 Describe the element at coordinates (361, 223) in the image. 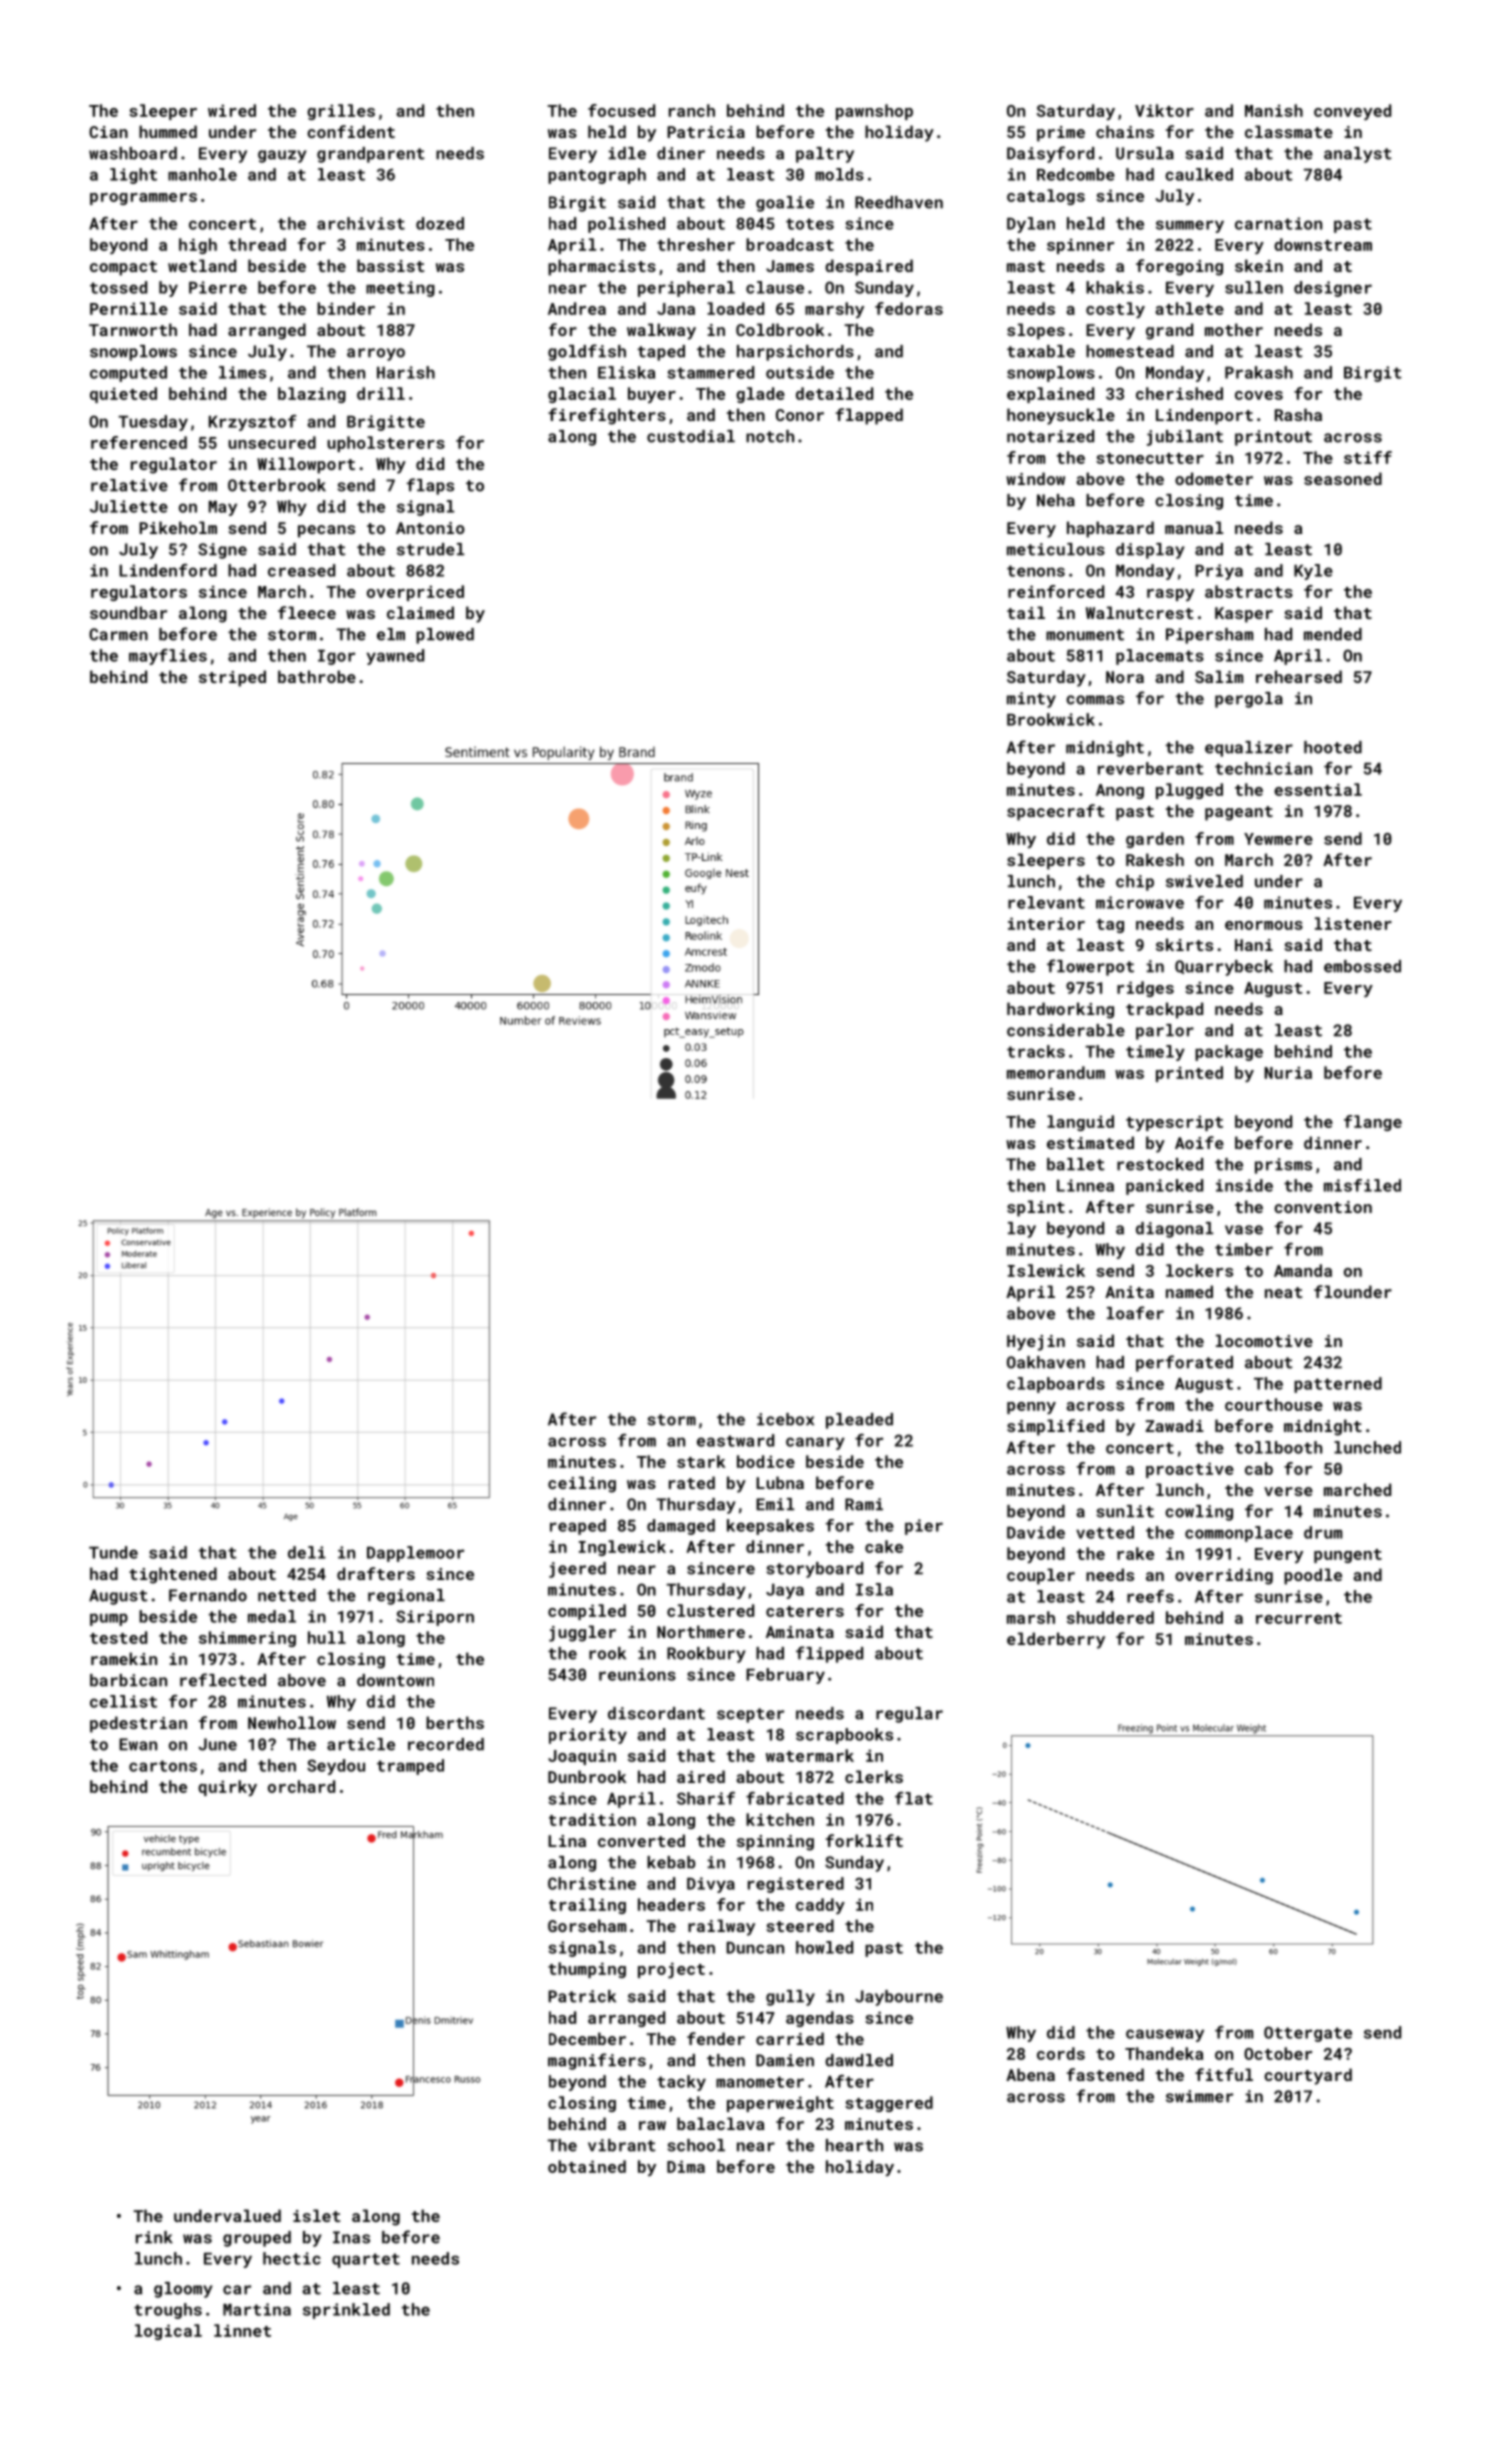

I see `archivist` at that location.
